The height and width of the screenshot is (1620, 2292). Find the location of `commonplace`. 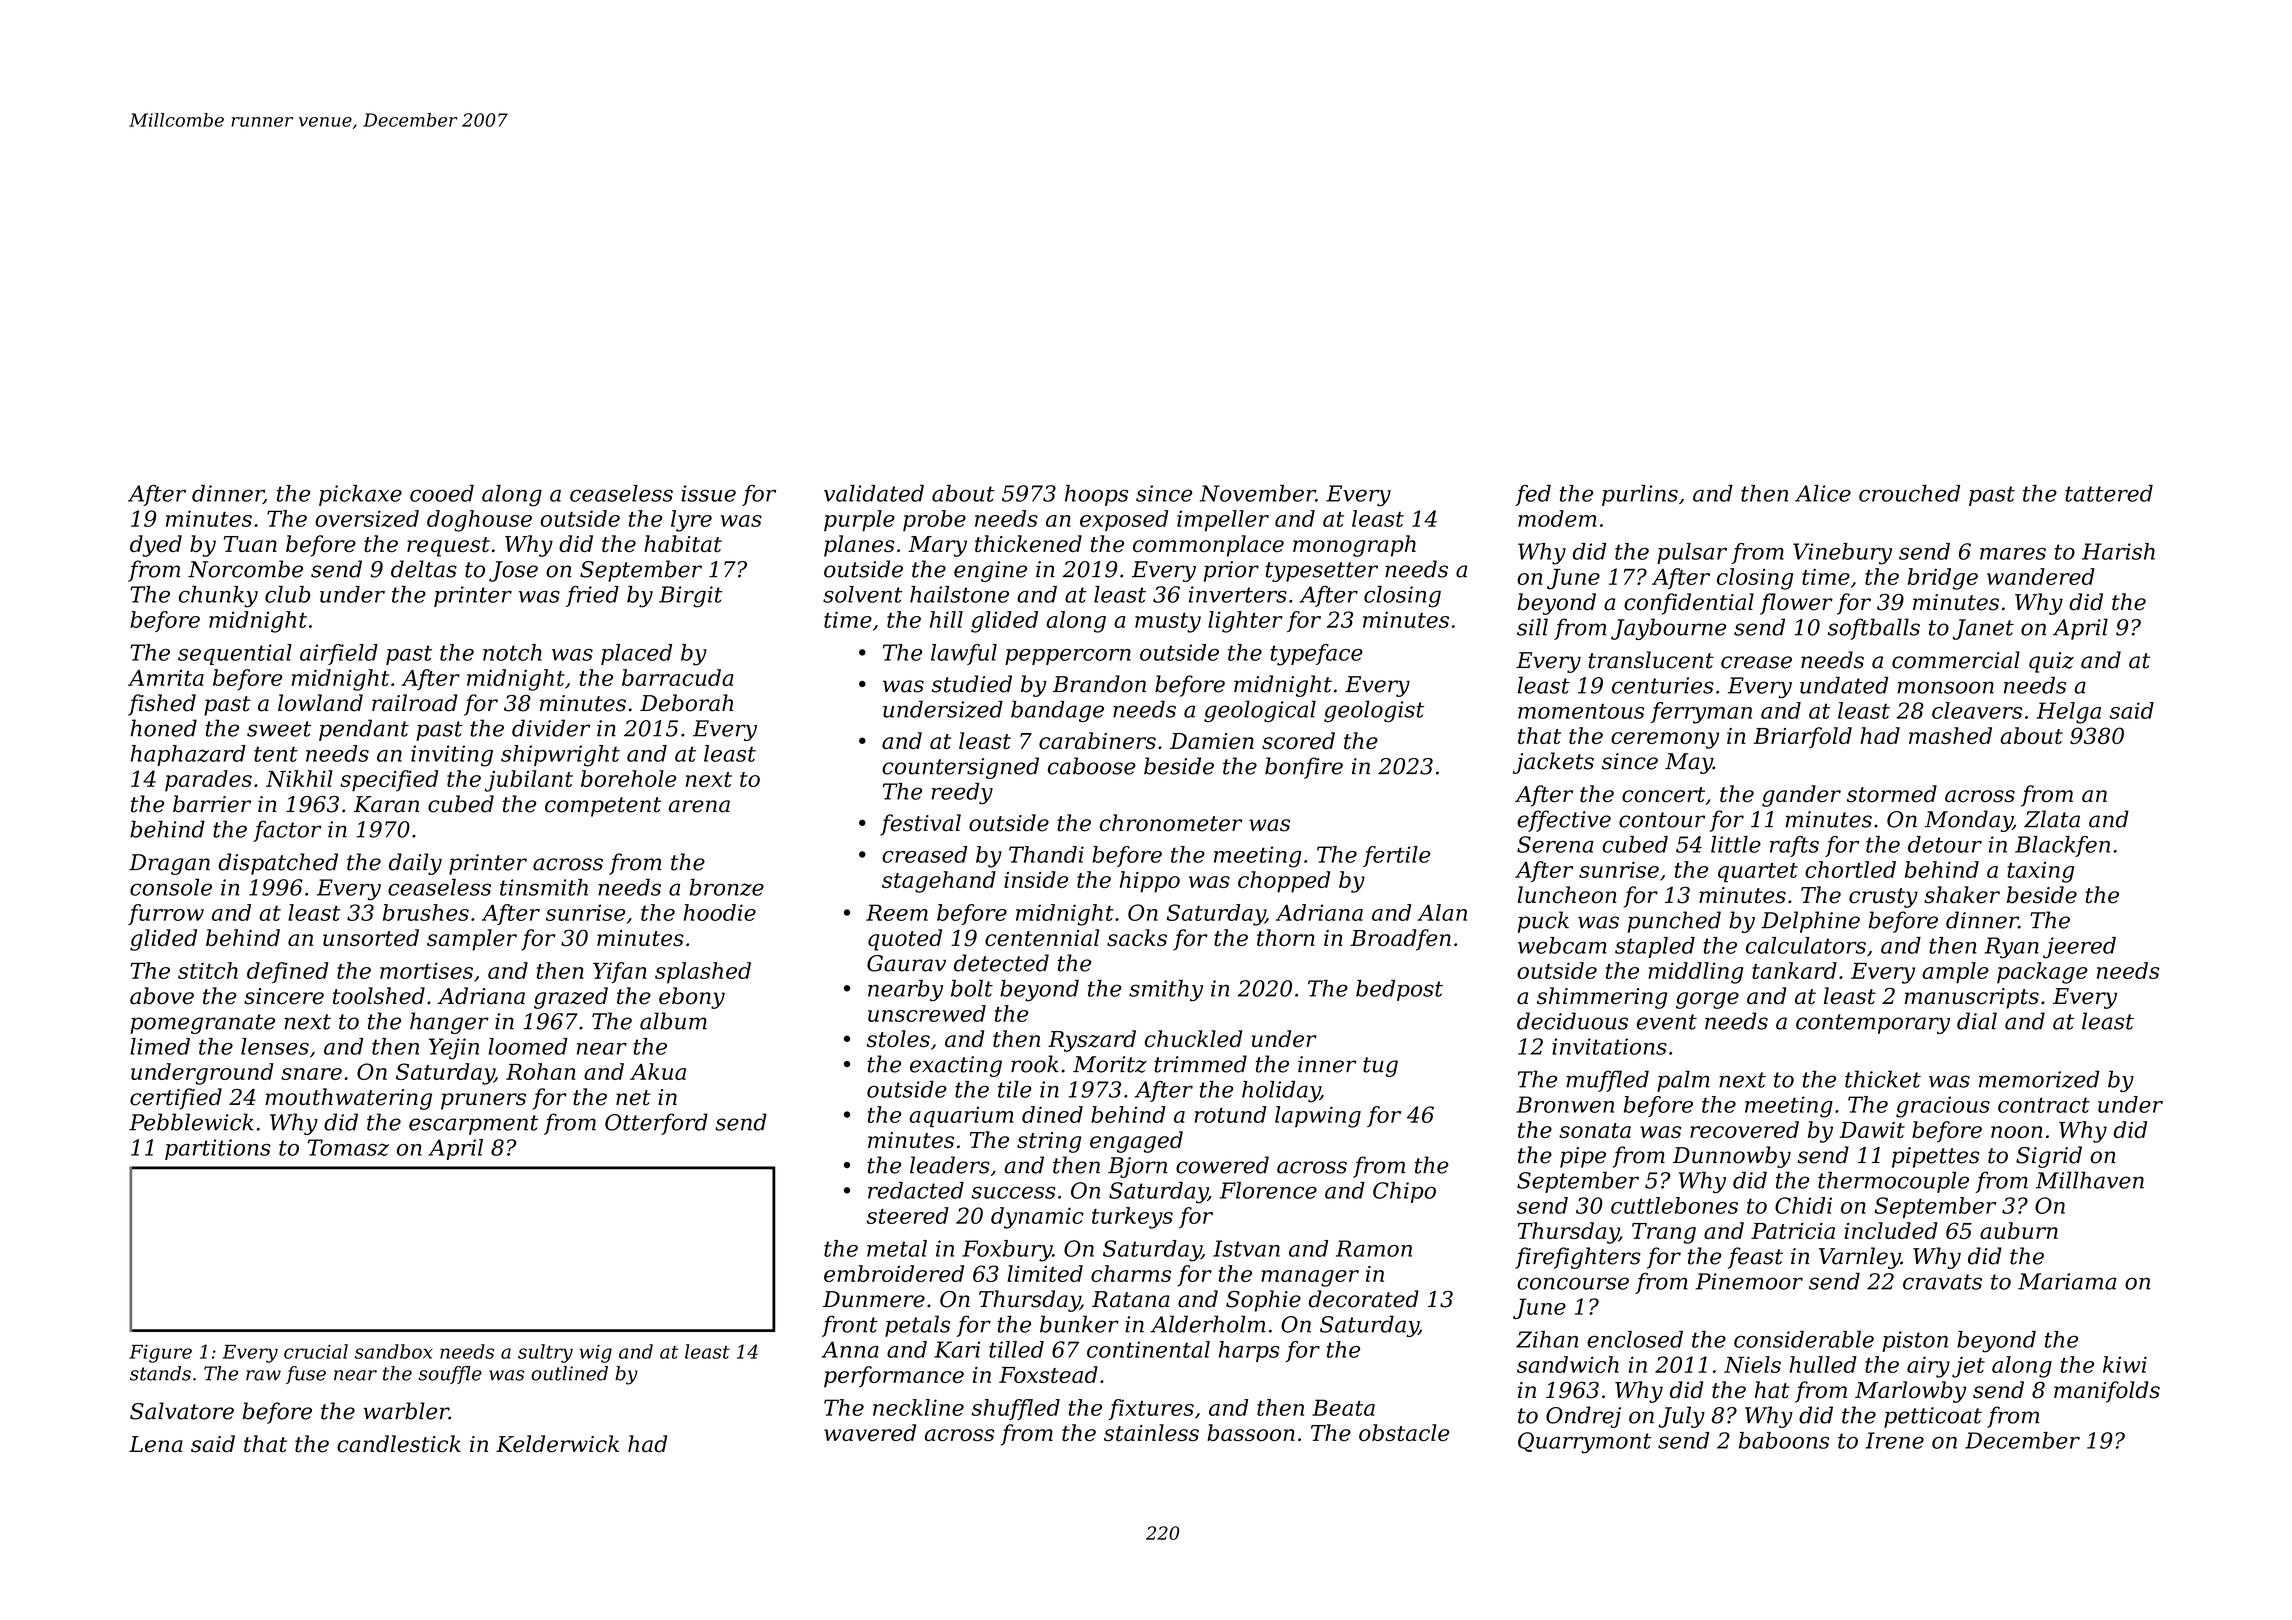

commonplace is located at coordinates (1208, 546).
